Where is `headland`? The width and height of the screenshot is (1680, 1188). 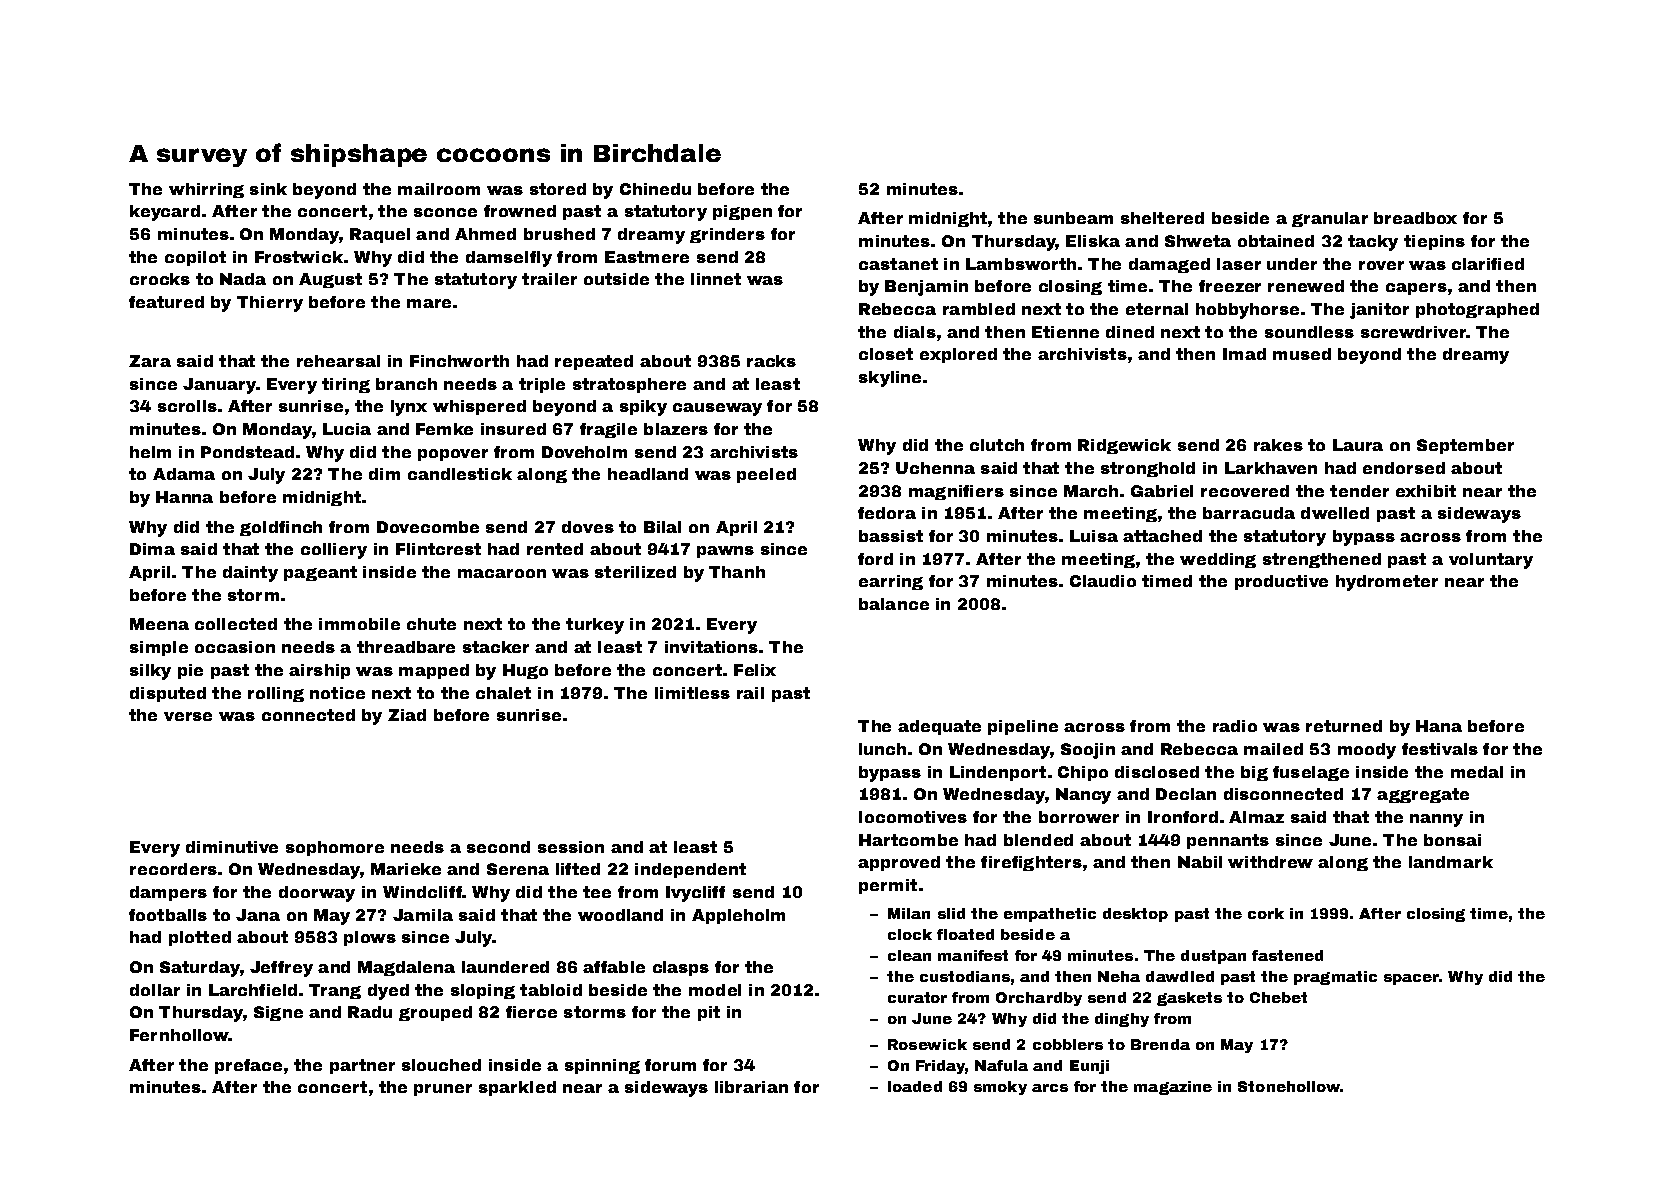
headland is located at coordinates (648, 474).
